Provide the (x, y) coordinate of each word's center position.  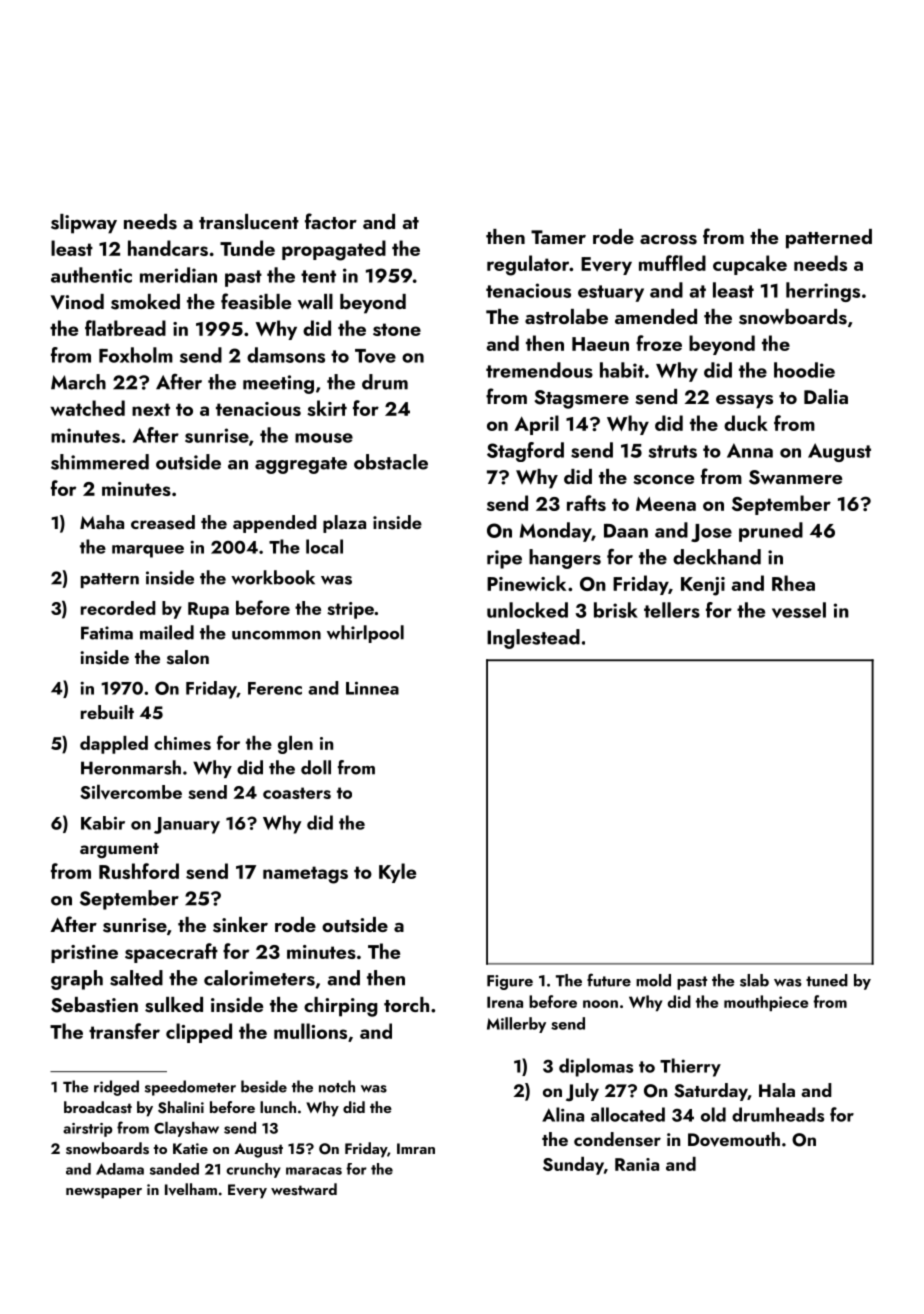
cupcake (750, 265)
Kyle (397, 873)
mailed (167, 632)
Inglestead (533, 639)
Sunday (573, 1166)
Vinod (77, 302)
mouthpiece (766, 1003)
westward (304, 1189)
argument (119, 851)
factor (331, 221)
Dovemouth (734, 1139)
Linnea (372, 688)
